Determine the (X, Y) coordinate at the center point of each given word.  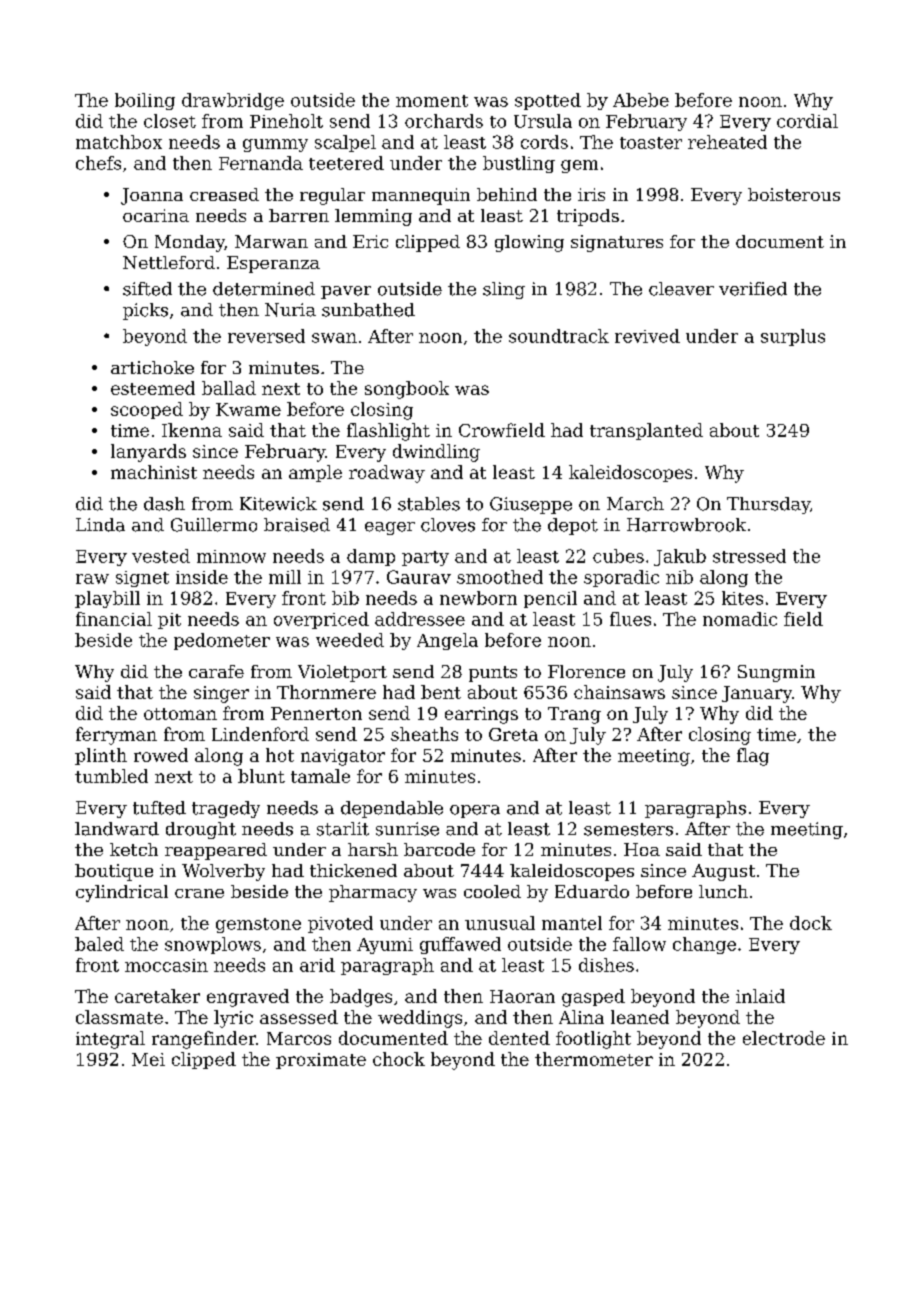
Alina (581, 1017)
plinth (101, 756)
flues (630, 619)
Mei (148, 1059)
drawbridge (233, 101)
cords (544, 142)
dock (811, 923)
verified (753, 289)
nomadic (740, 619)
